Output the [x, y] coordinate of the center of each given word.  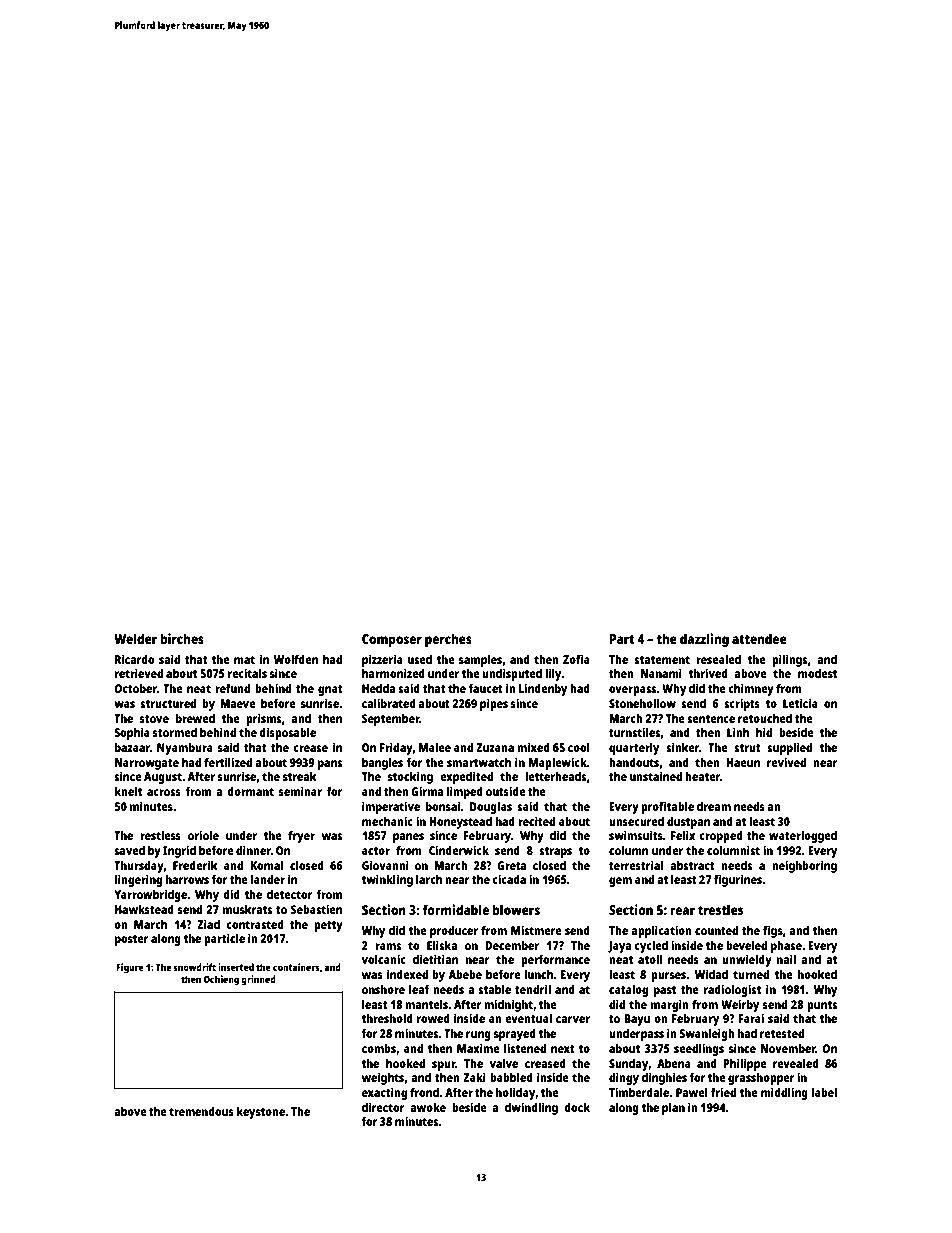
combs [379, 1048]
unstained [656, 776]
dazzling [704, 640]
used [420, 659]
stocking [410, 777]
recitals [247, 673]
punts [822, 1006]
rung [478, 1036]
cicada [509, 879]
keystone [261, 1113]
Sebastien [316, 909]
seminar [300, 791]
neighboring [804, 866]
